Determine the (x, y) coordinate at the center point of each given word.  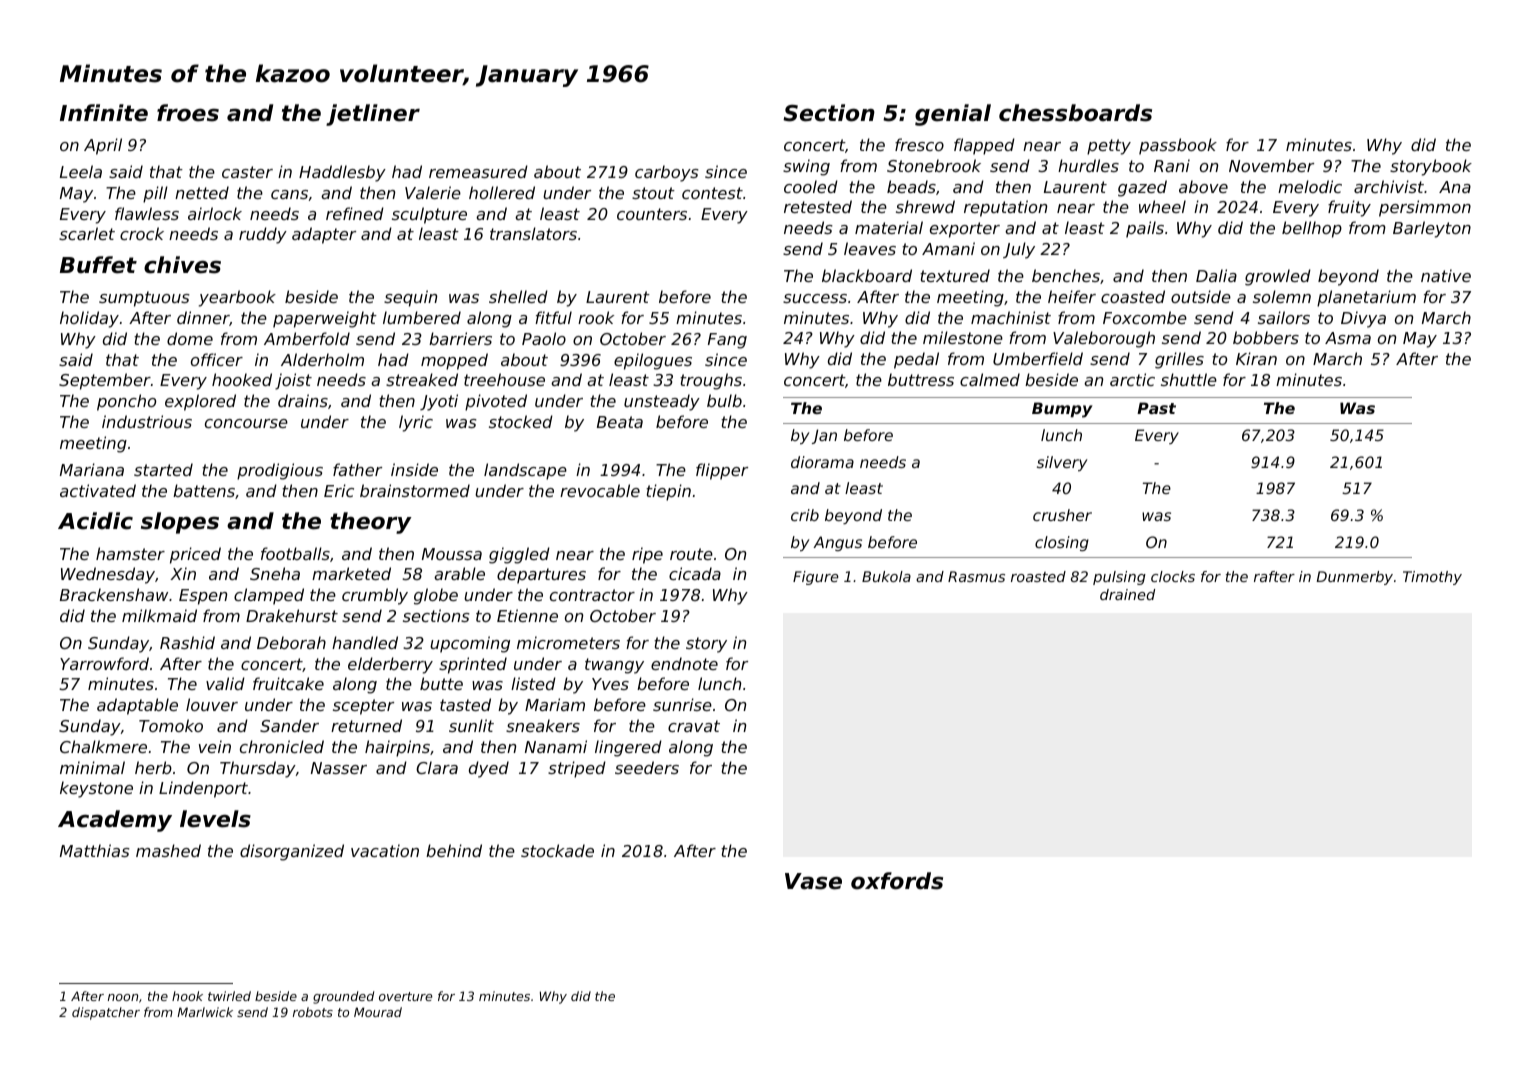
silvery (1062, 463)
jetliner (373, 115)
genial (953, 115)
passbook (1178, 146)
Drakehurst (292, 615)
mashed (168, 850)
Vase (813, 881)
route (691, 554)
